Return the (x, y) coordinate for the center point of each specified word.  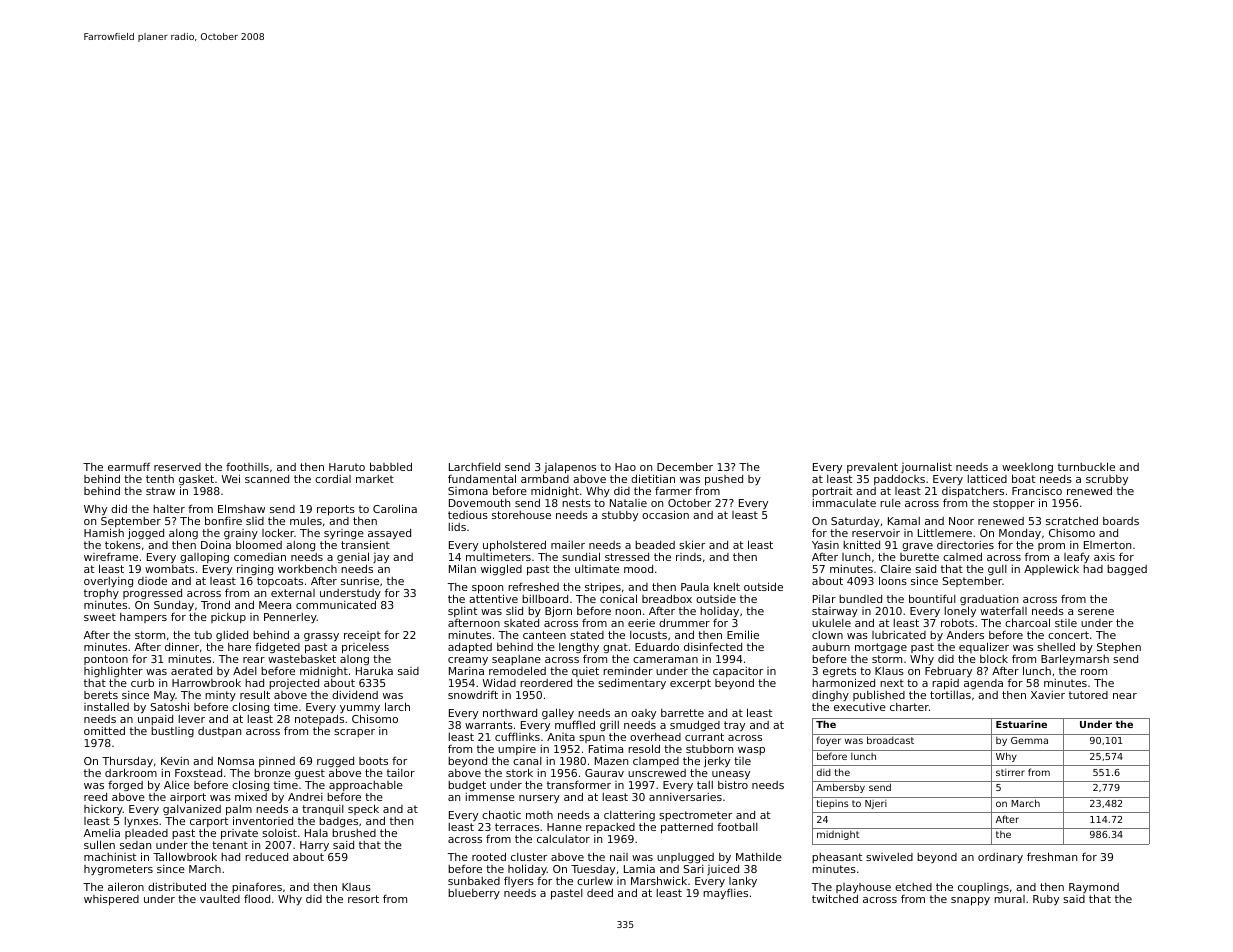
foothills (247, 466)
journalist (926, 467)
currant (704, 737)
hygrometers (118, 870)
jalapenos (569, 469)
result (255, 694)
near (1125, 696)
